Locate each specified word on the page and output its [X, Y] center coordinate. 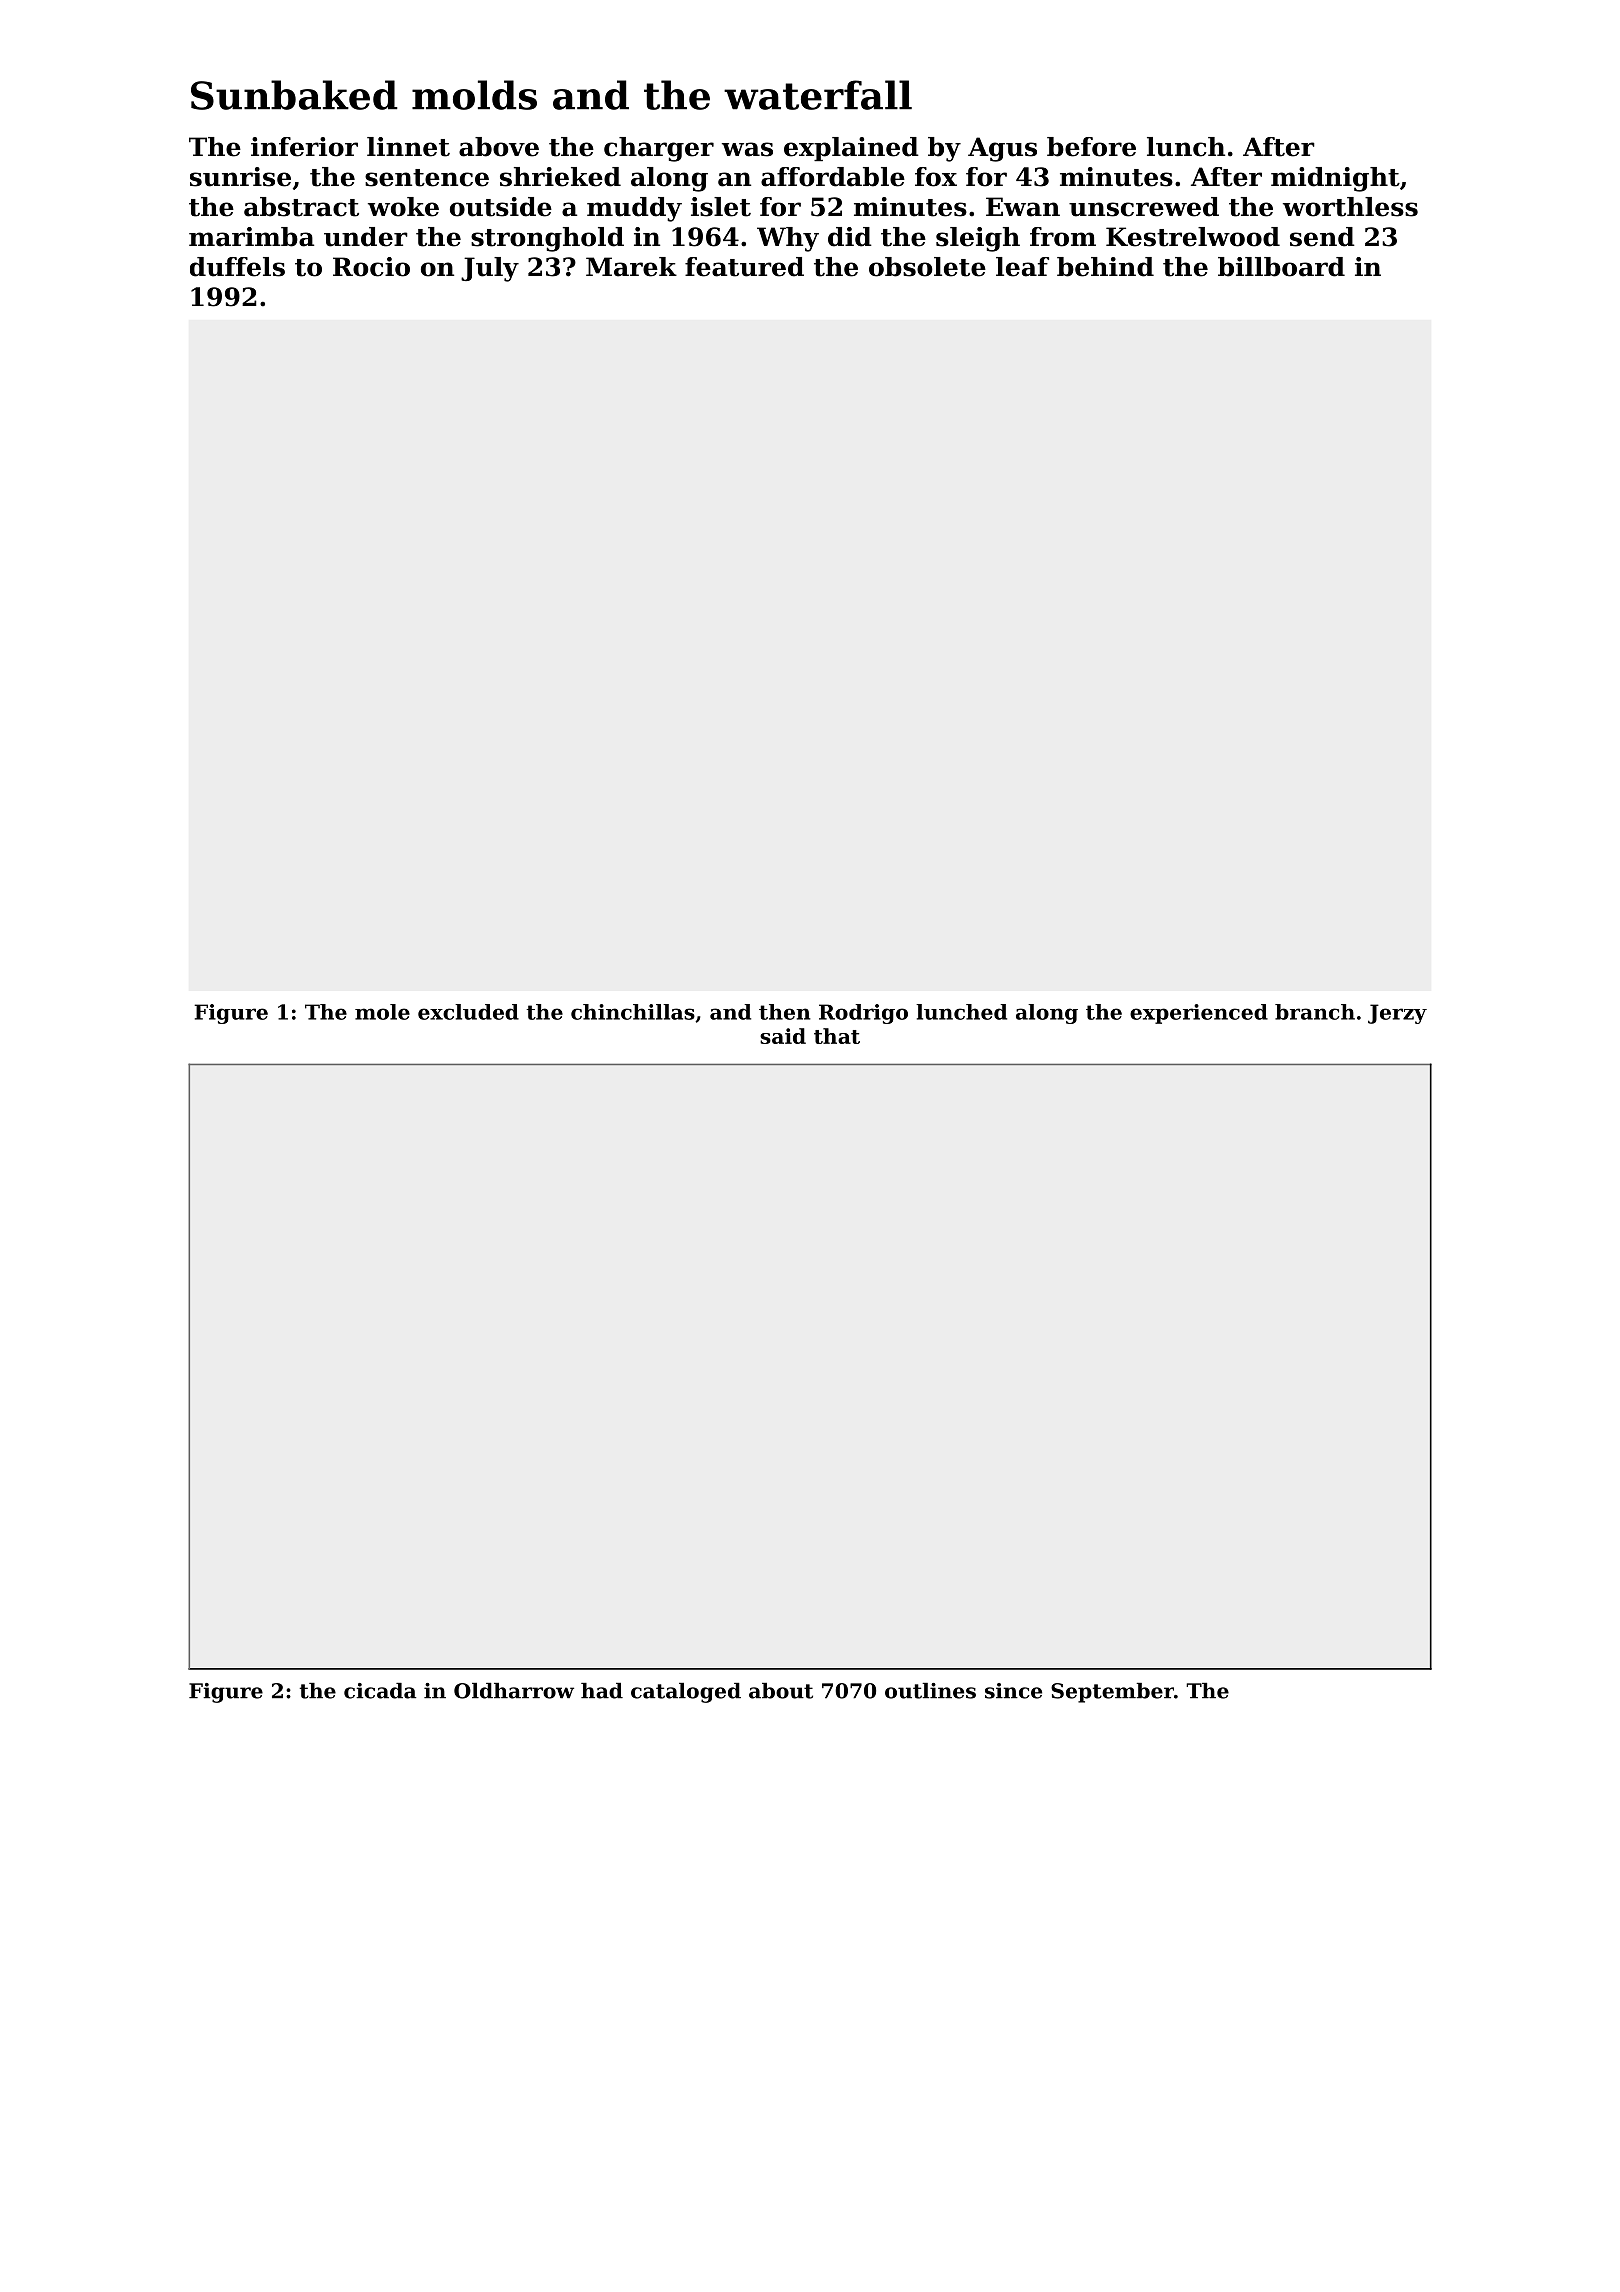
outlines [930, 1691]
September [1112, 1693]
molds [474, 95]
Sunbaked [294, 95]
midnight [1335, 179]
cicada [380, 1691]
